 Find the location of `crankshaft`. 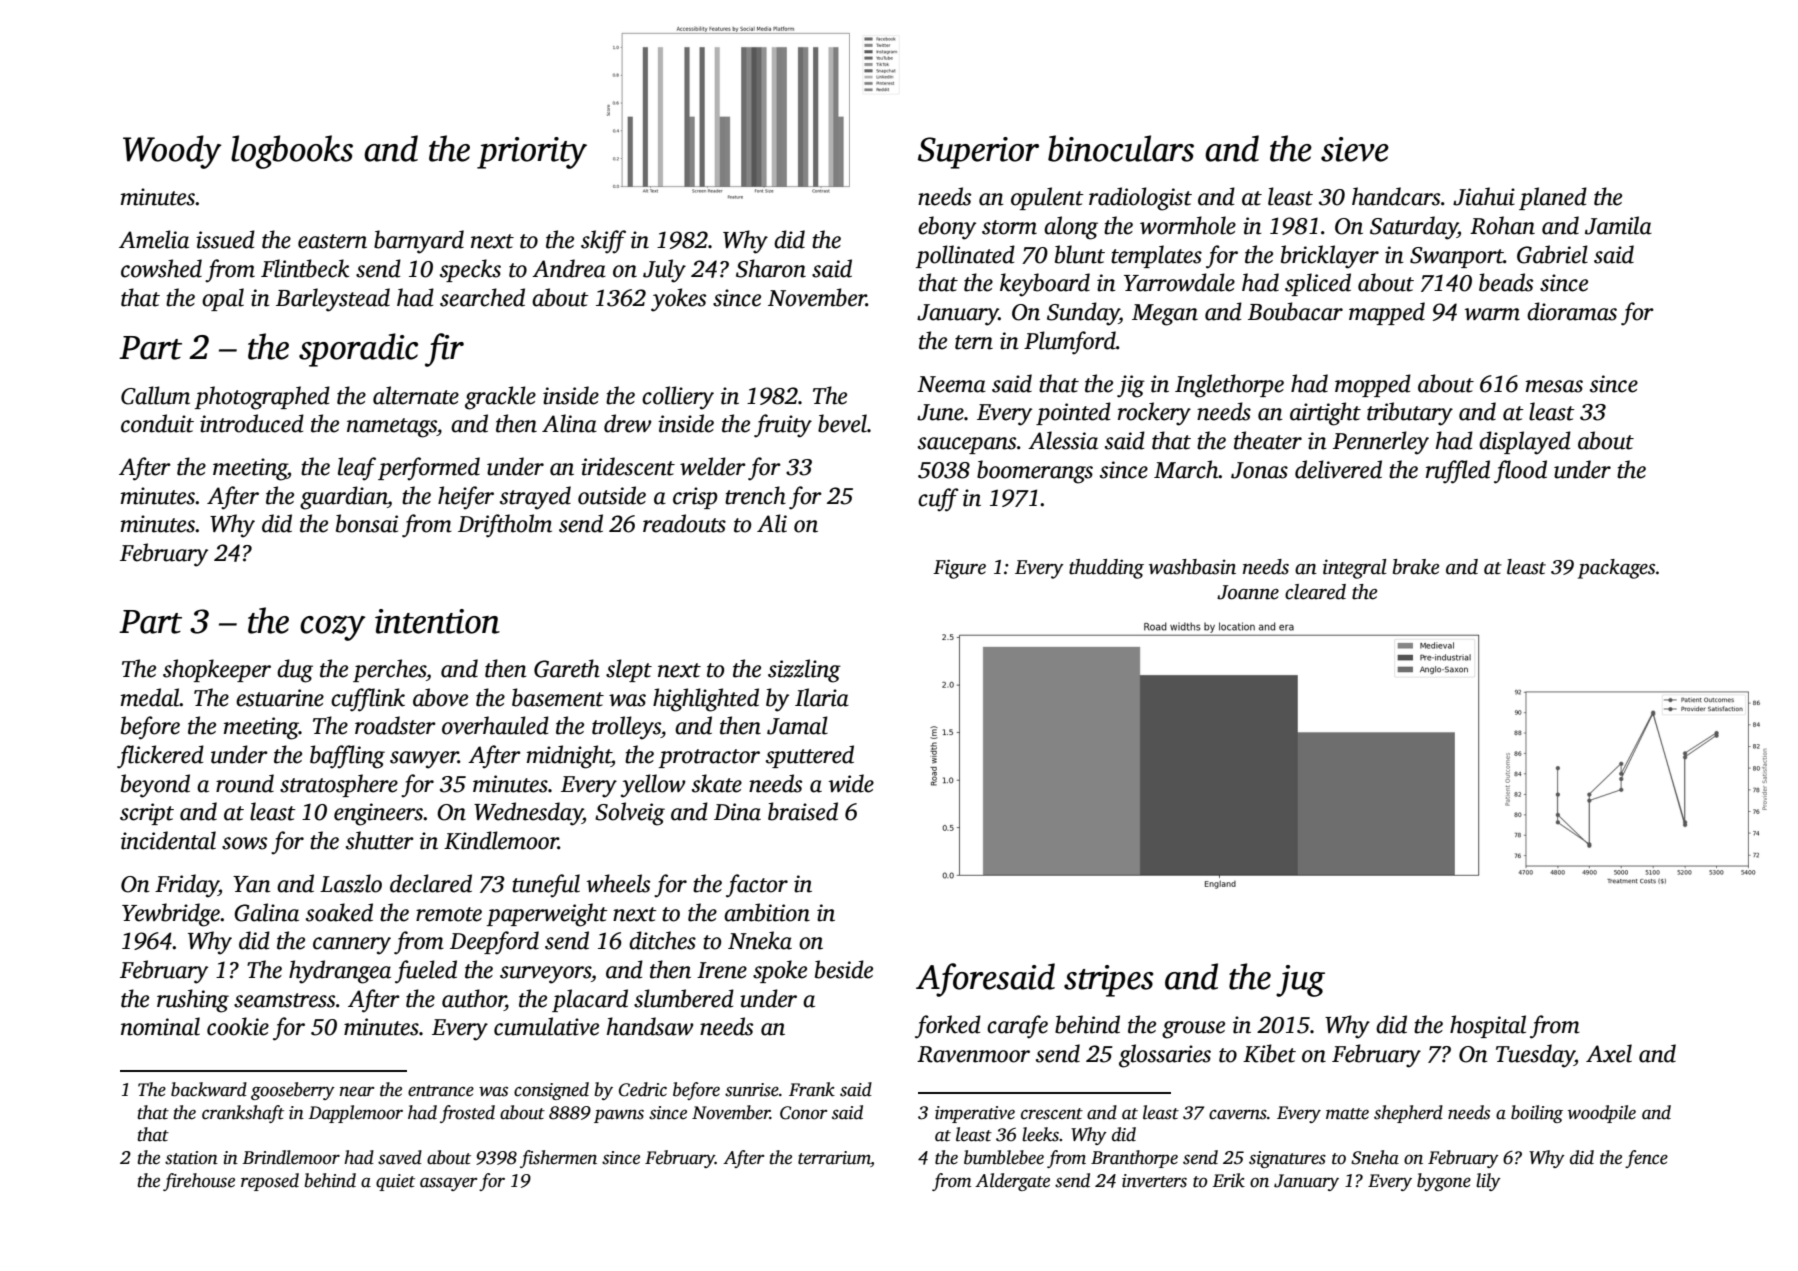

crankshaft is located at coordinates (243, 1114).
